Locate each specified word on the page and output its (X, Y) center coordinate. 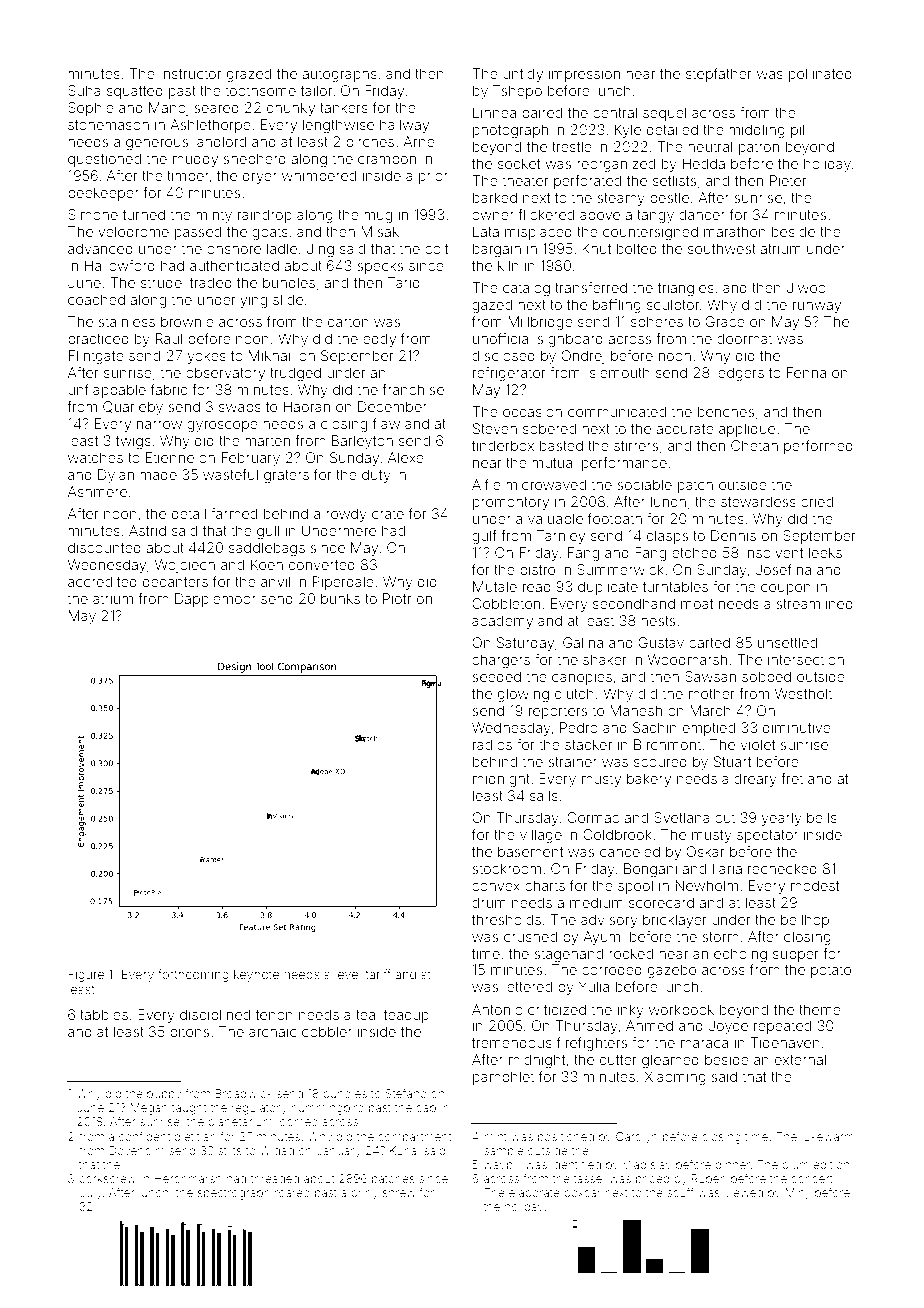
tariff (378, 974)
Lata (486, 231)
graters (286, 476)
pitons (189, 1033)
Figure (86, 975)
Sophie (91, 109)
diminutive (797, 727)
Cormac (593, 817)
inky (631, 1011)
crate (388, 514)
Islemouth (618, 372)
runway (817, 307)
